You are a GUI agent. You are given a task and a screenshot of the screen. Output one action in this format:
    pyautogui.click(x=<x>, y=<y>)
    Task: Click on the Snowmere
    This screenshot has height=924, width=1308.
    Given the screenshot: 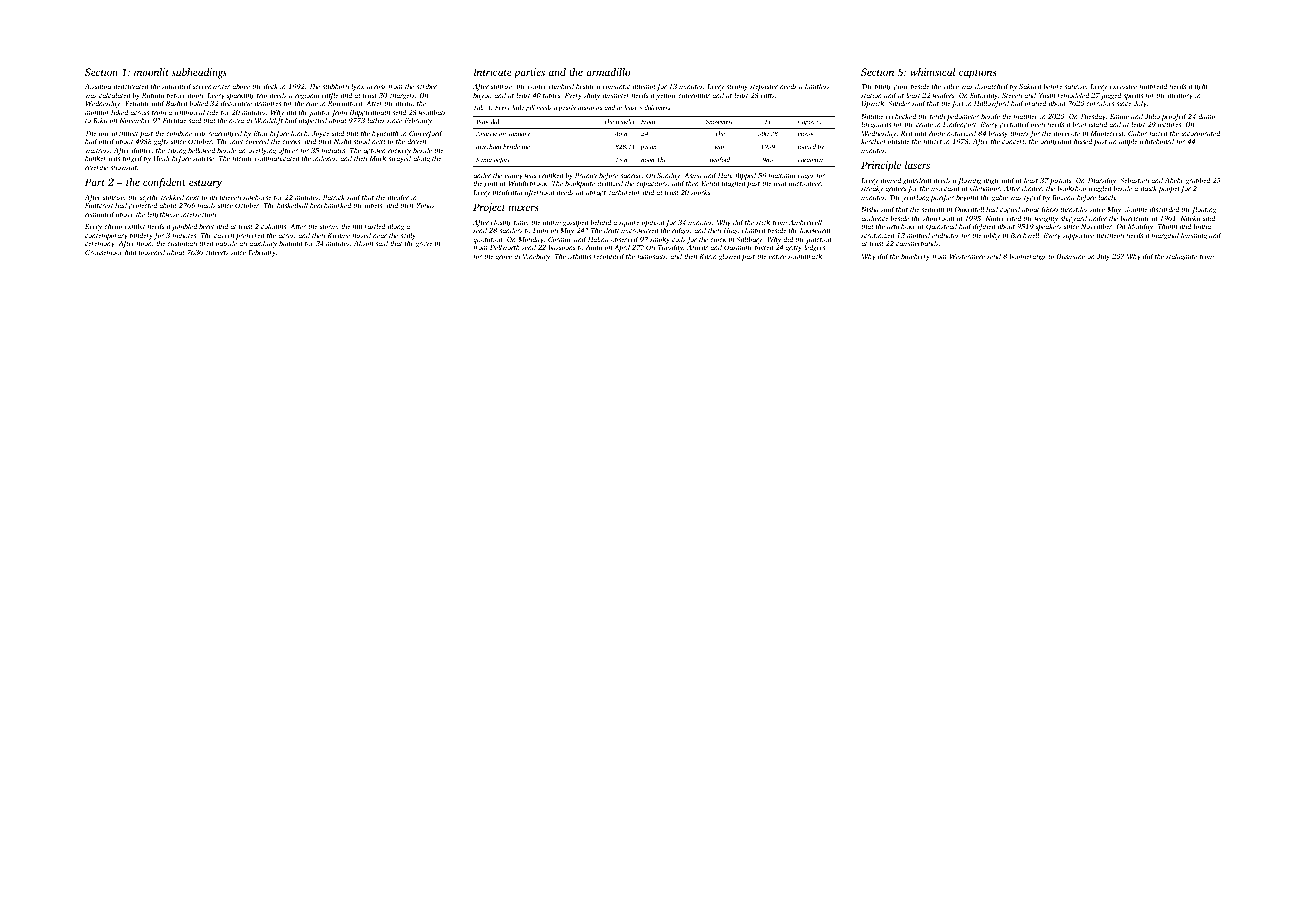 What is the action you would take?
    pyautogui.click(x=720, y=121)
